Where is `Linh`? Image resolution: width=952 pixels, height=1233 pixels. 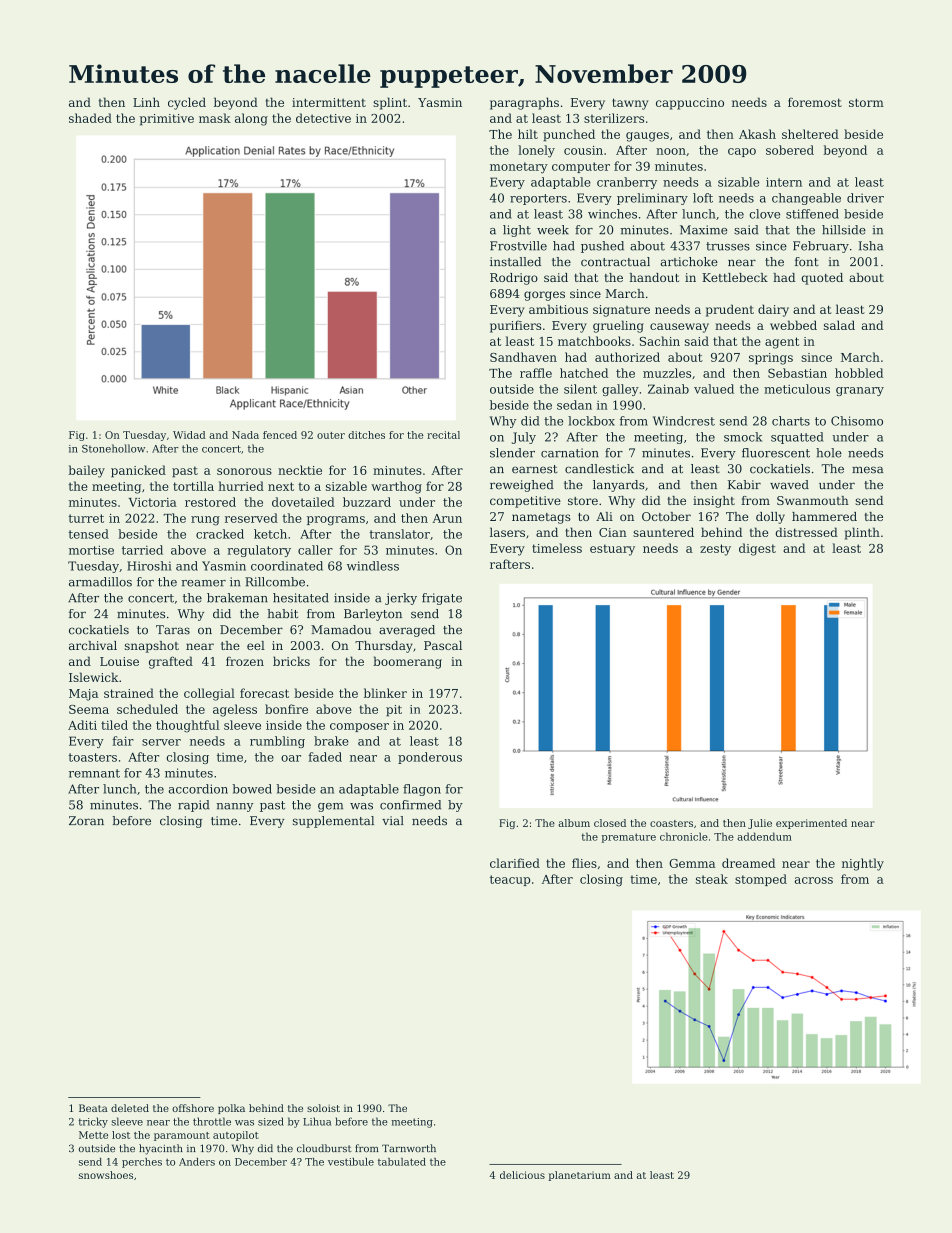
Linh is located at coordinates (146, 102).
